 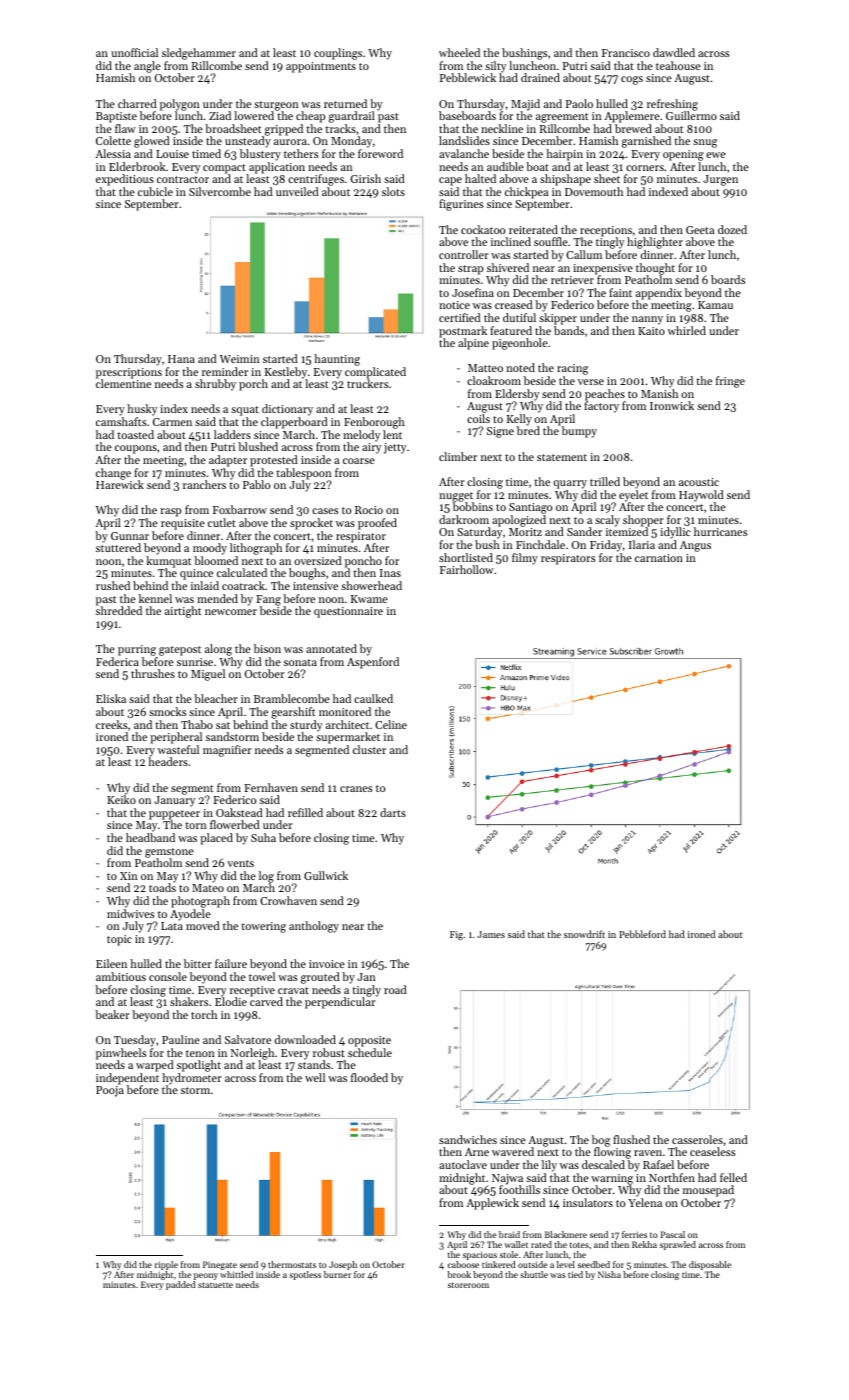 I want to click on beaker, so click(x=112, y=1014).
